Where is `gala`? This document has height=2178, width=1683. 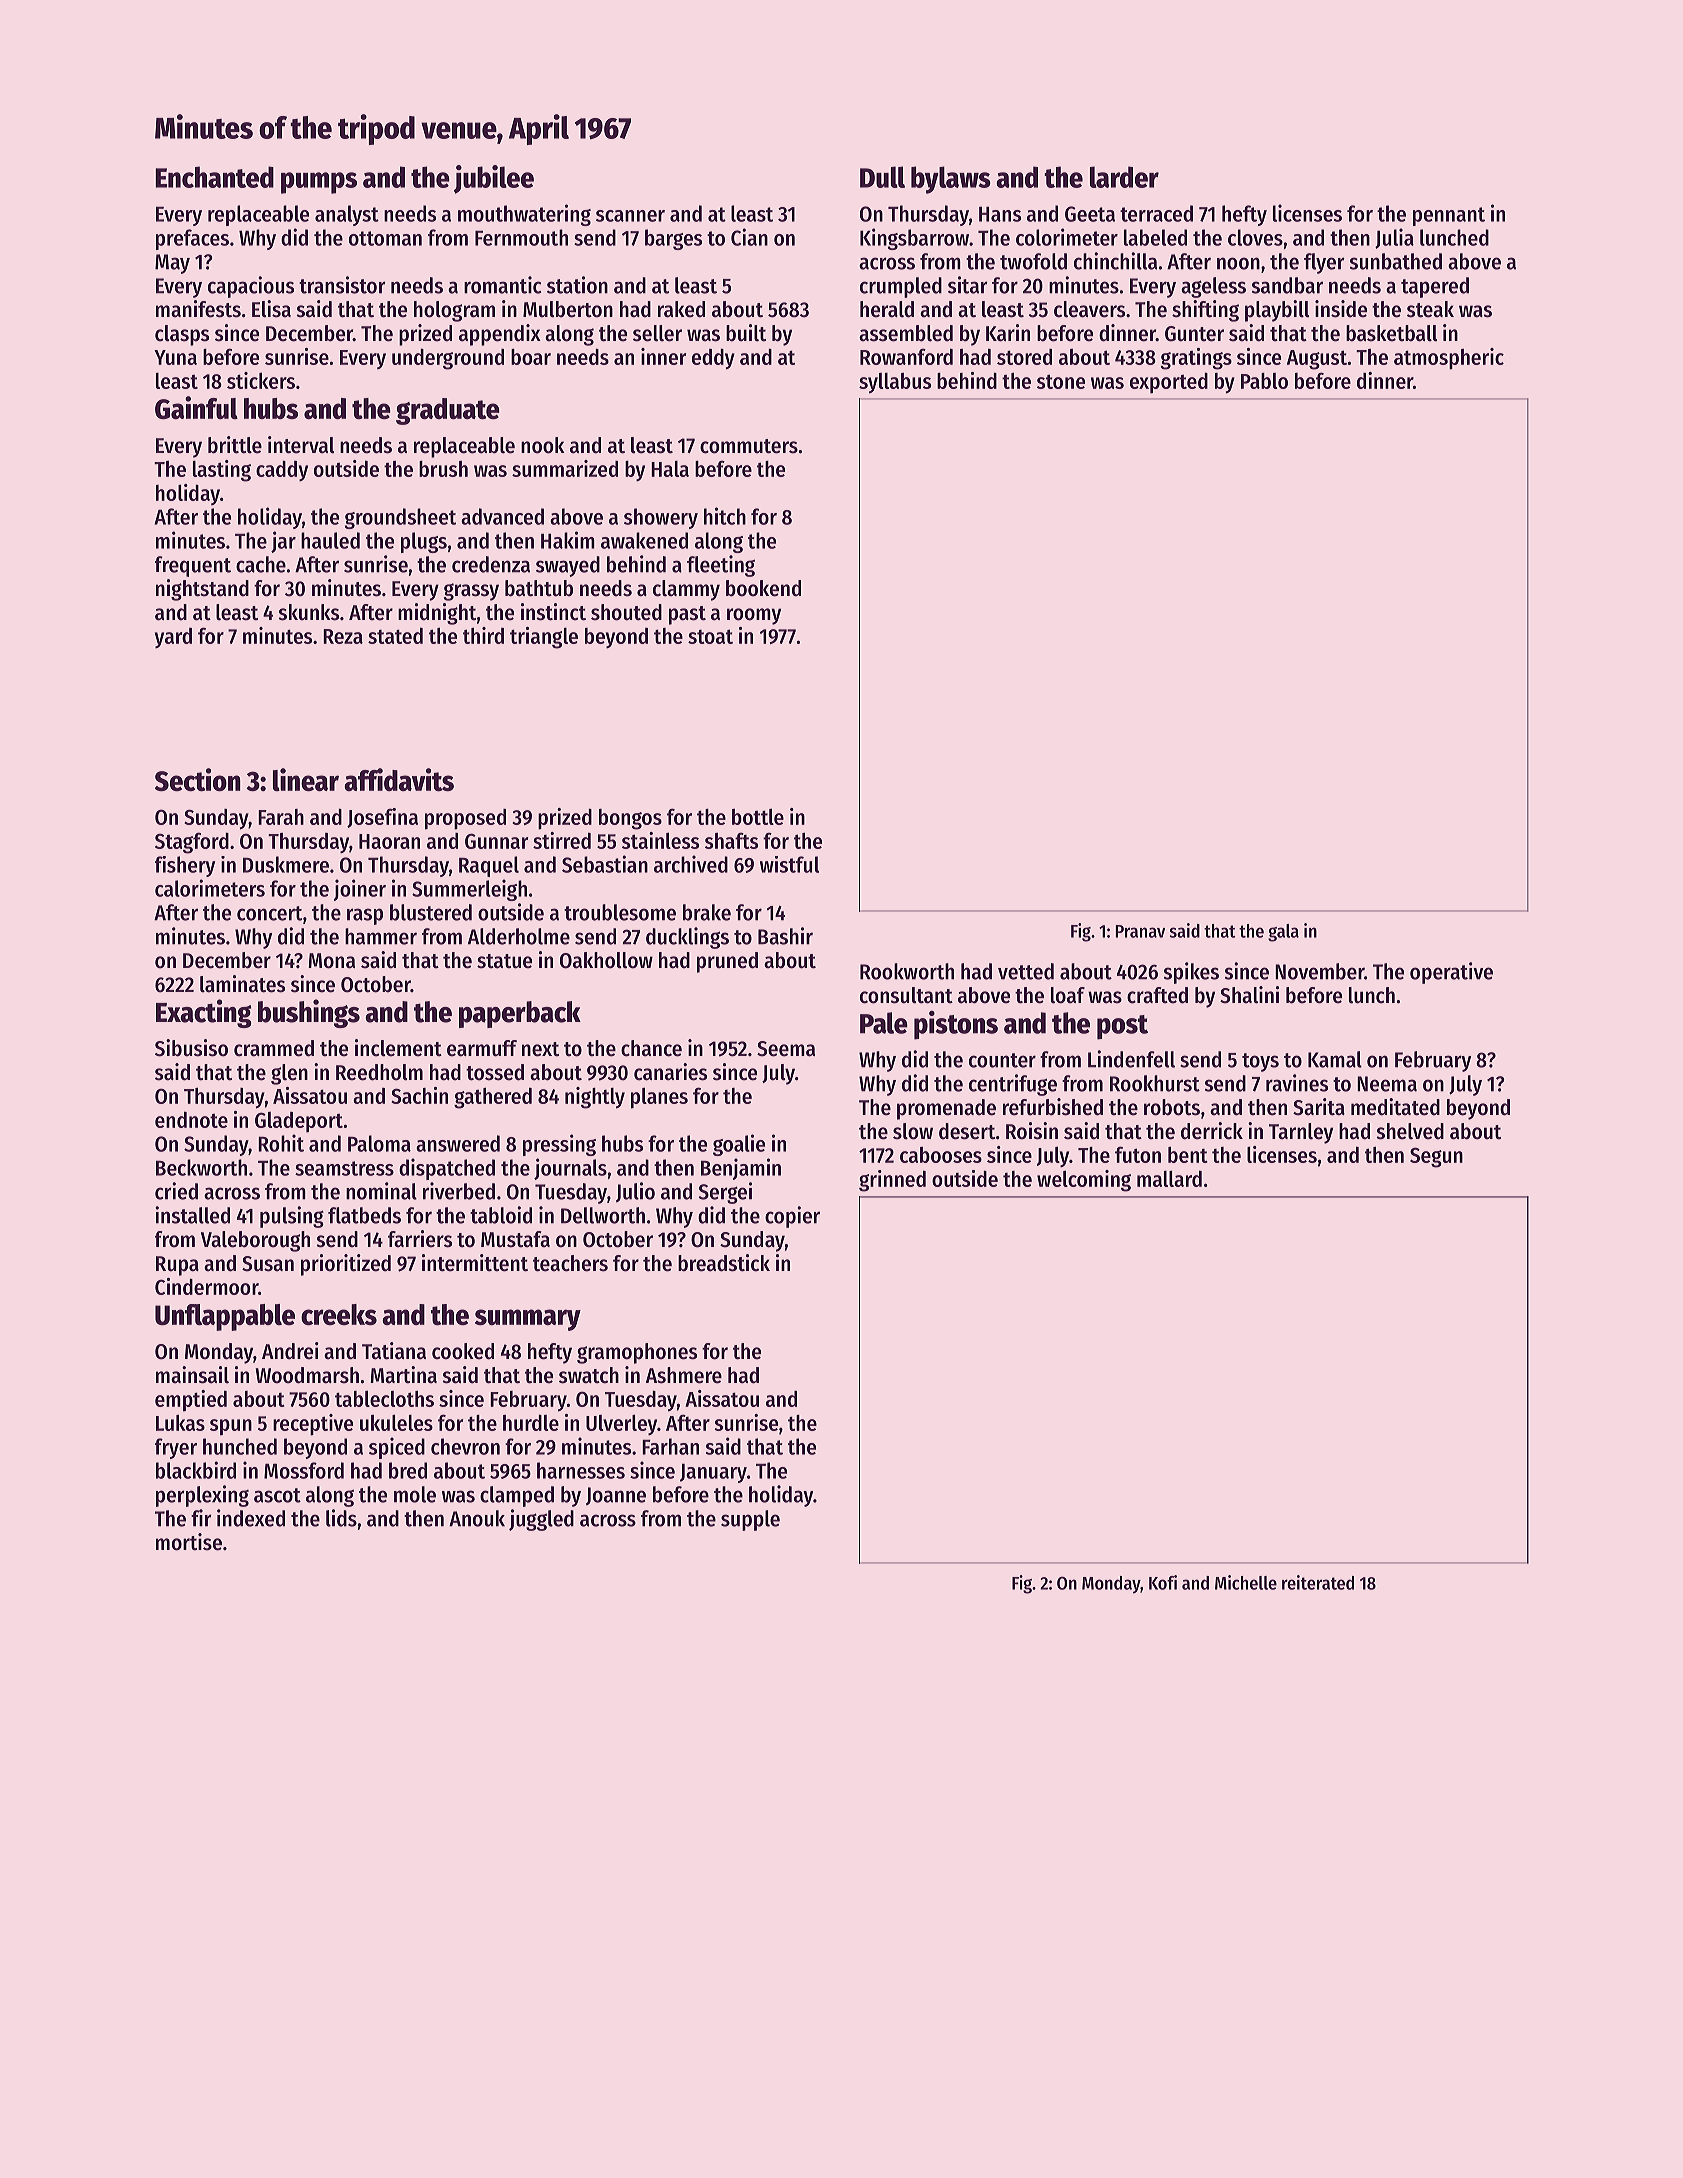 gala is located at coordinates (1283, 933).
